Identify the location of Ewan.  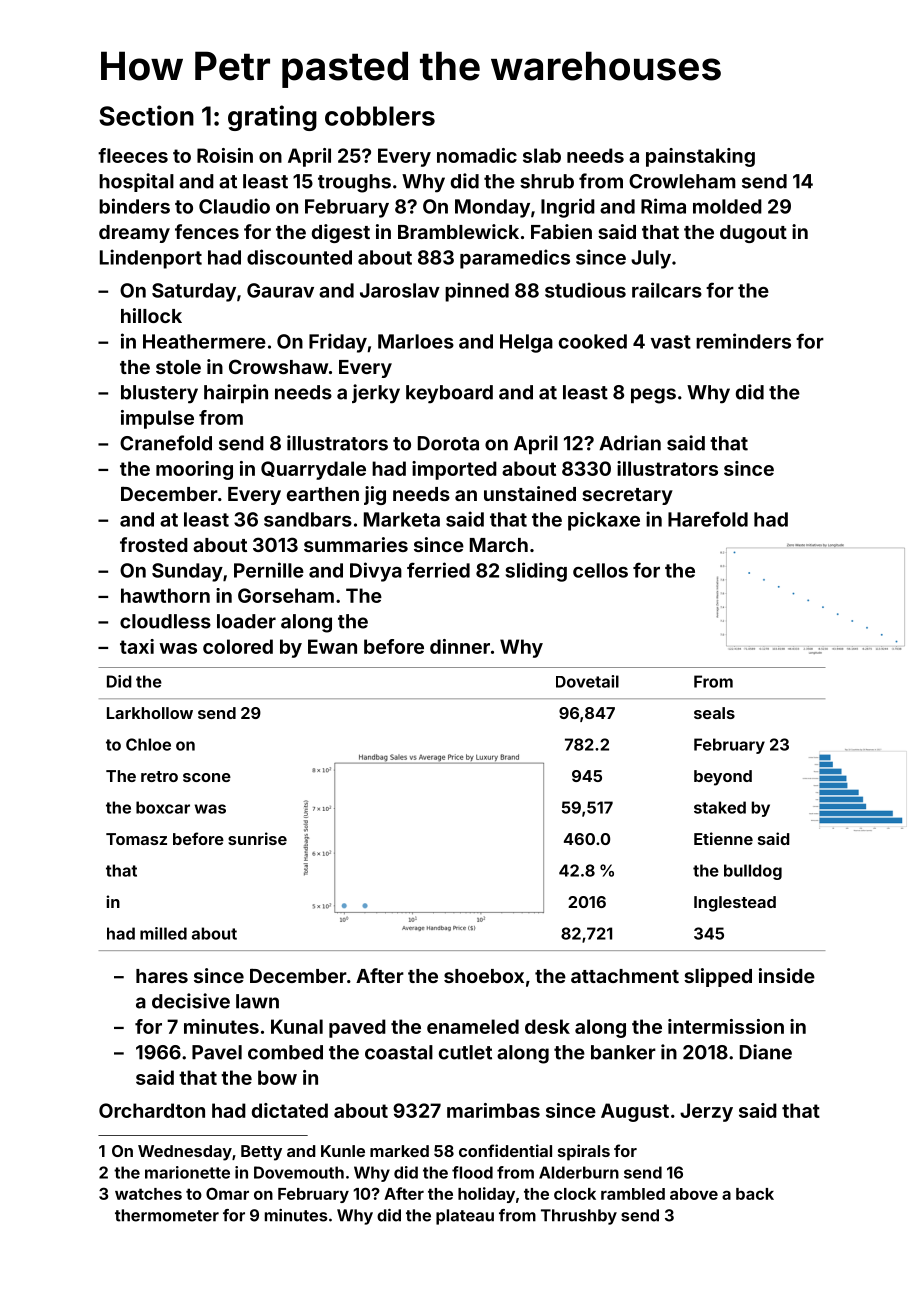
(332, 646).
